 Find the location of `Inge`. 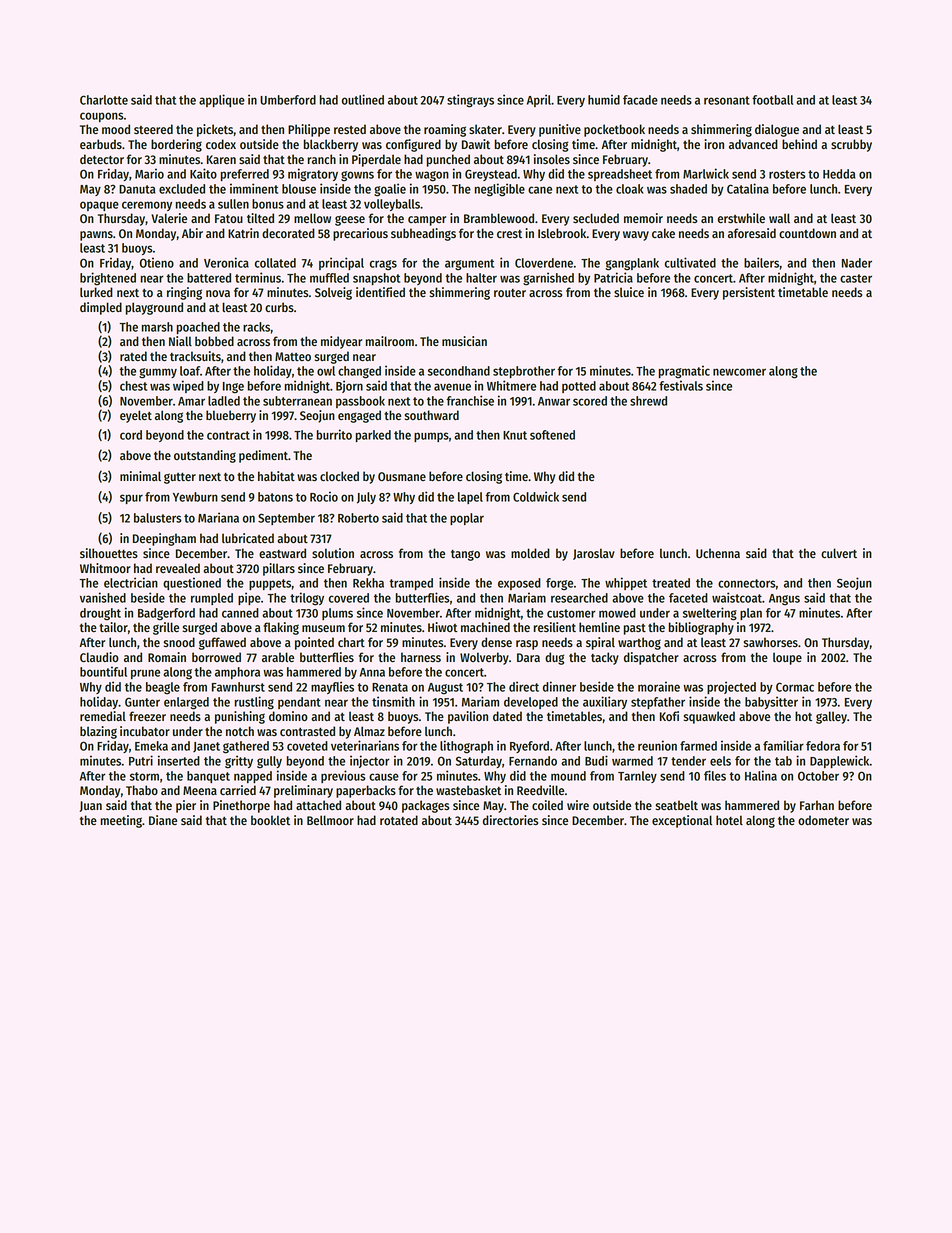

Inge is located at coordinates (233, 388).
